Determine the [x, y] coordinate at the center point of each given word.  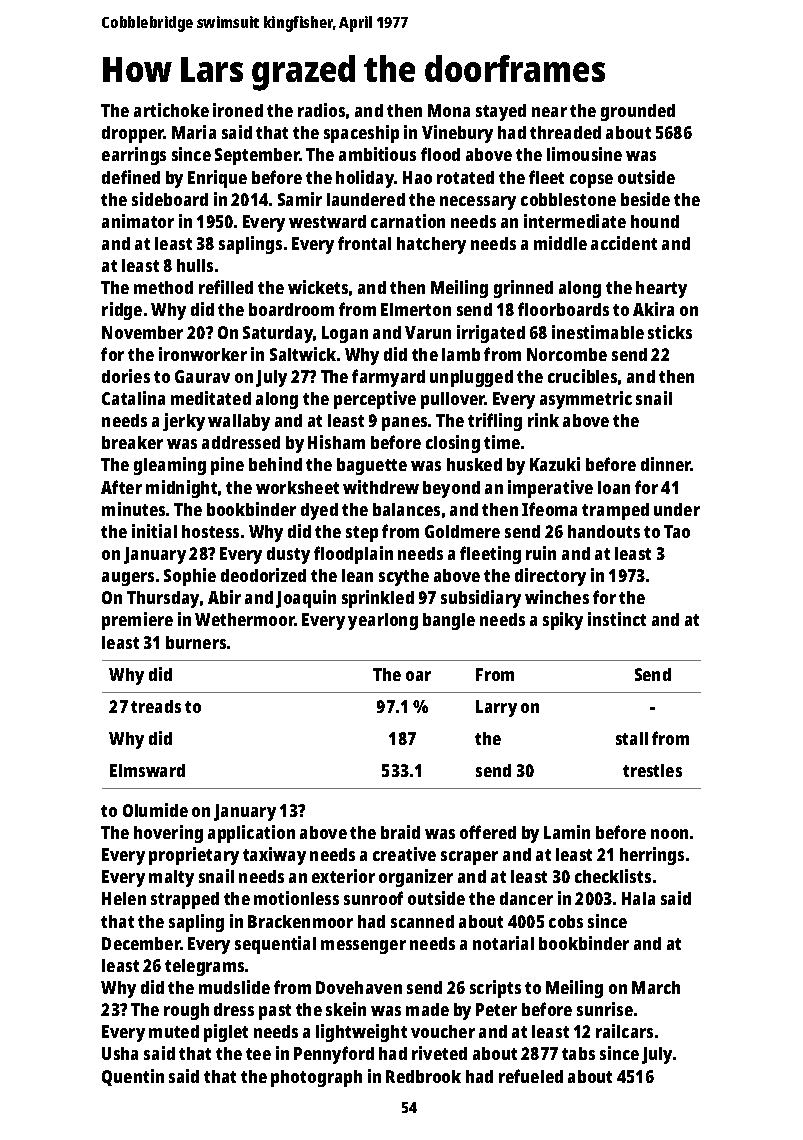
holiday [365, 179]
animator [138, 221]
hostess [210, 531]
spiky [563, 621]
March [656, 987]
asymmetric [586, 400]
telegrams [204, 967]
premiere [137, 621]
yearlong [383, 621]
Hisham [336, 442]
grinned [523, 289]
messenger [363, 947]
